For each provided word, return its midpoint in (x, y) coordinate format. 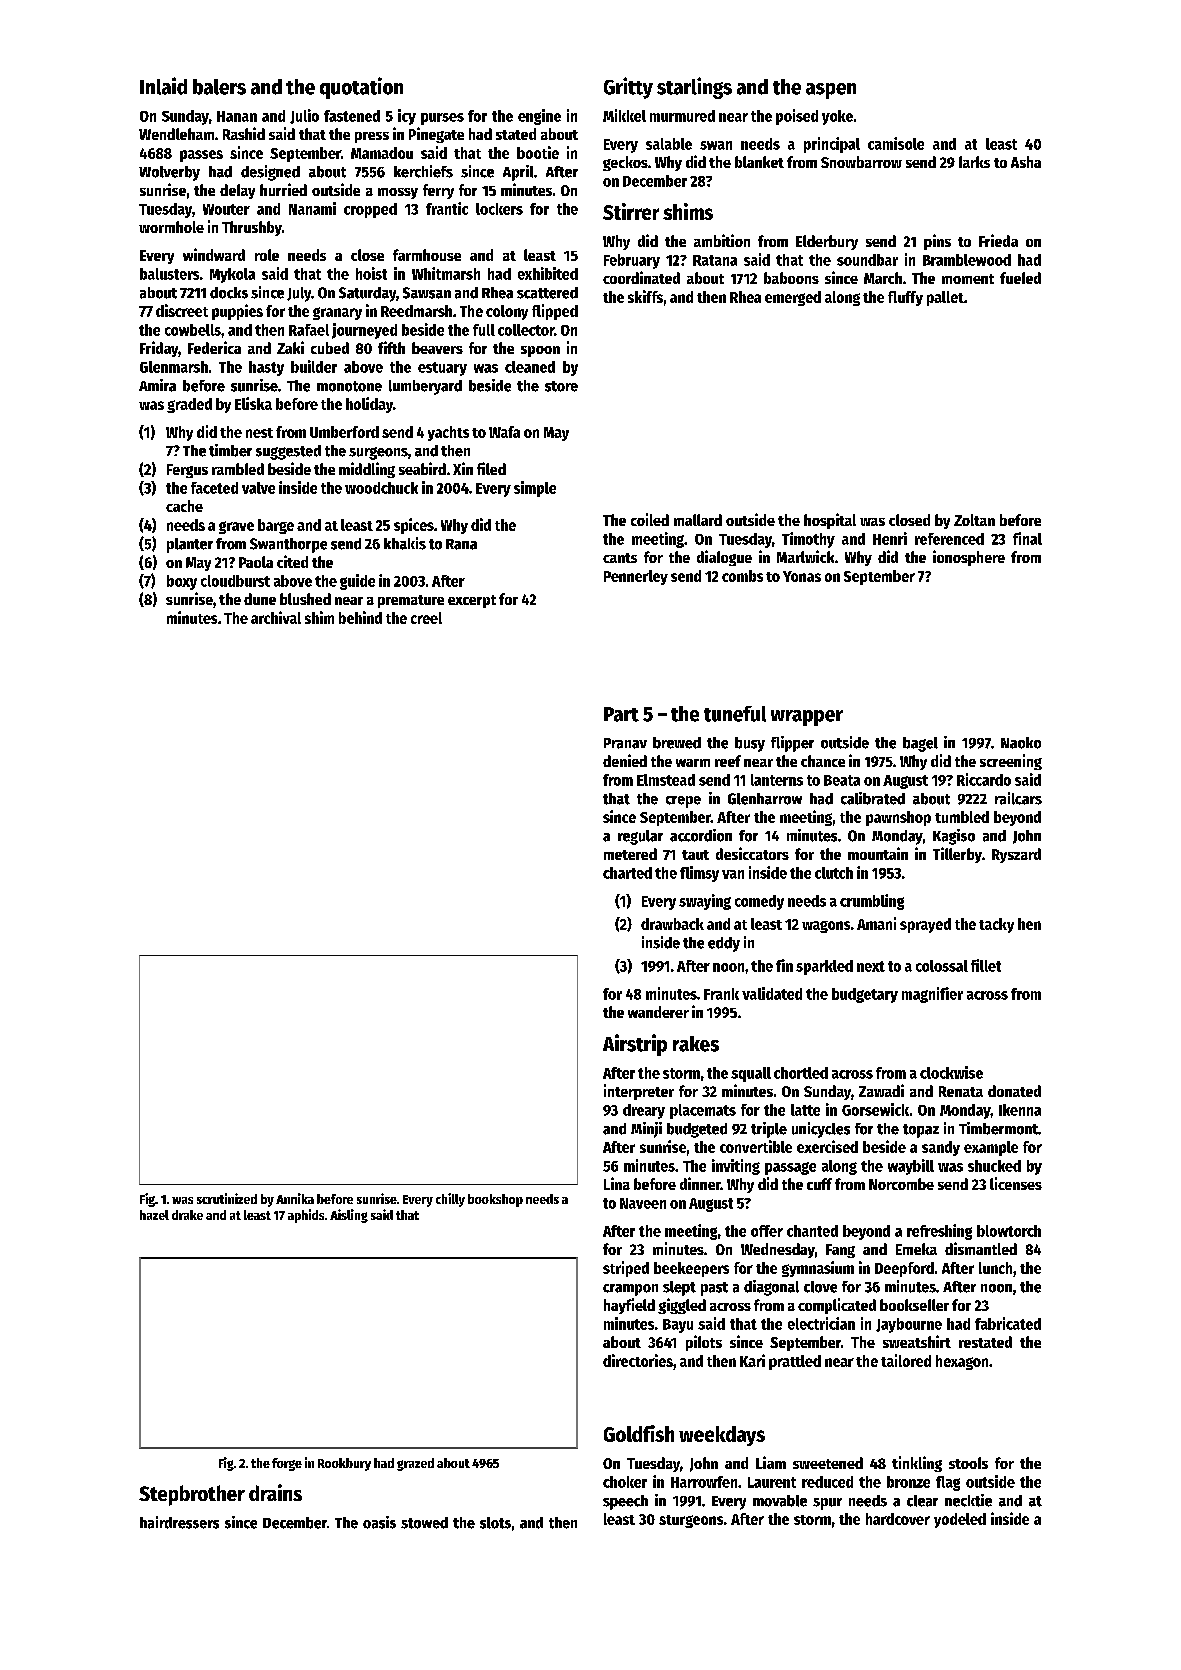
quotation (361, 88)
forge (287, 1464)
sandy (941, 1148)
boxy (182, 582)
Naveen (643, 1203)
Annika (295, 1198)
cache (184, 506)
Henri (890, 538)
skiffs (645, 296)
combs (742, 576)
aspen (831, 91)
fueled (1020, 278)
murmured (682, 116)
